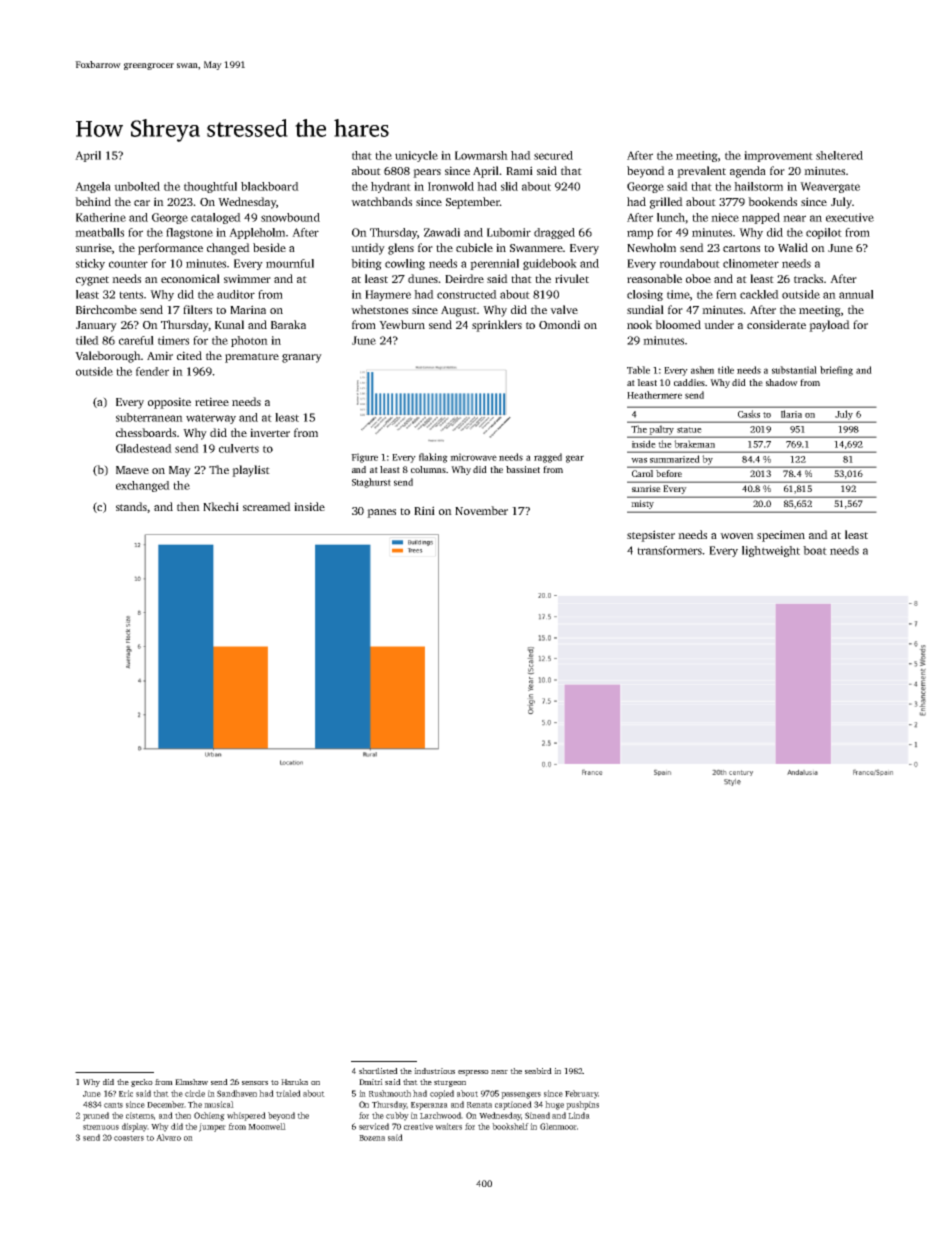 The image size is (952, 1233). What do you see at coordinates (467, 294) in the screenshot?
I see `constructed` at bounding box center [467, 294].
